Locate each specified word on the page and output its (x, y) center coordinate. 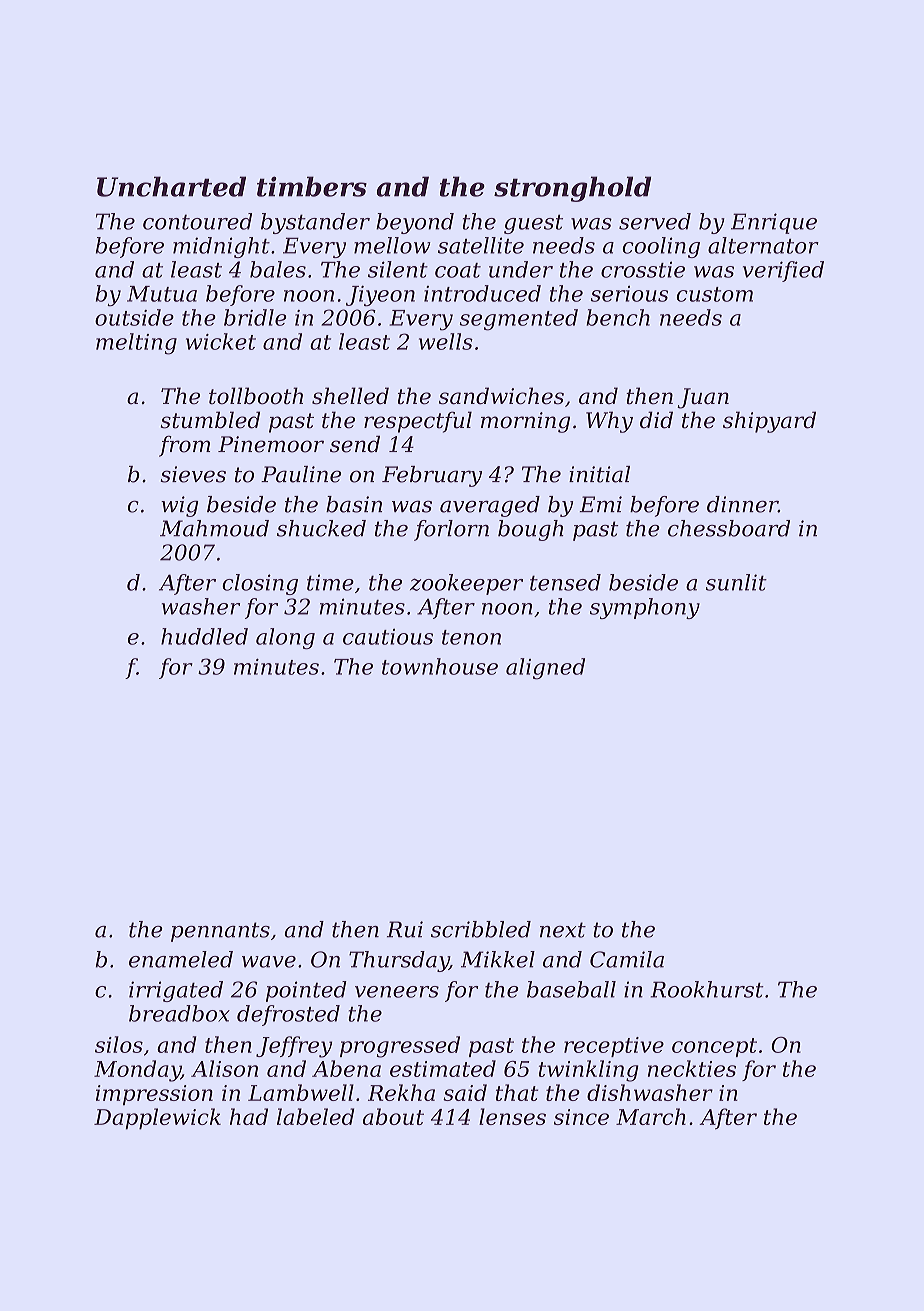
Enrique (774, 223)
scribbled (481, 929)
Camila (627, 959)
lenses (512, 1116)
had (249, 1116)
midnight (221, 247)
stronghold (572, 189)
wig (180, 506)
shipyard (769, 422)
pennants (220, 932)
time (330, 582)
